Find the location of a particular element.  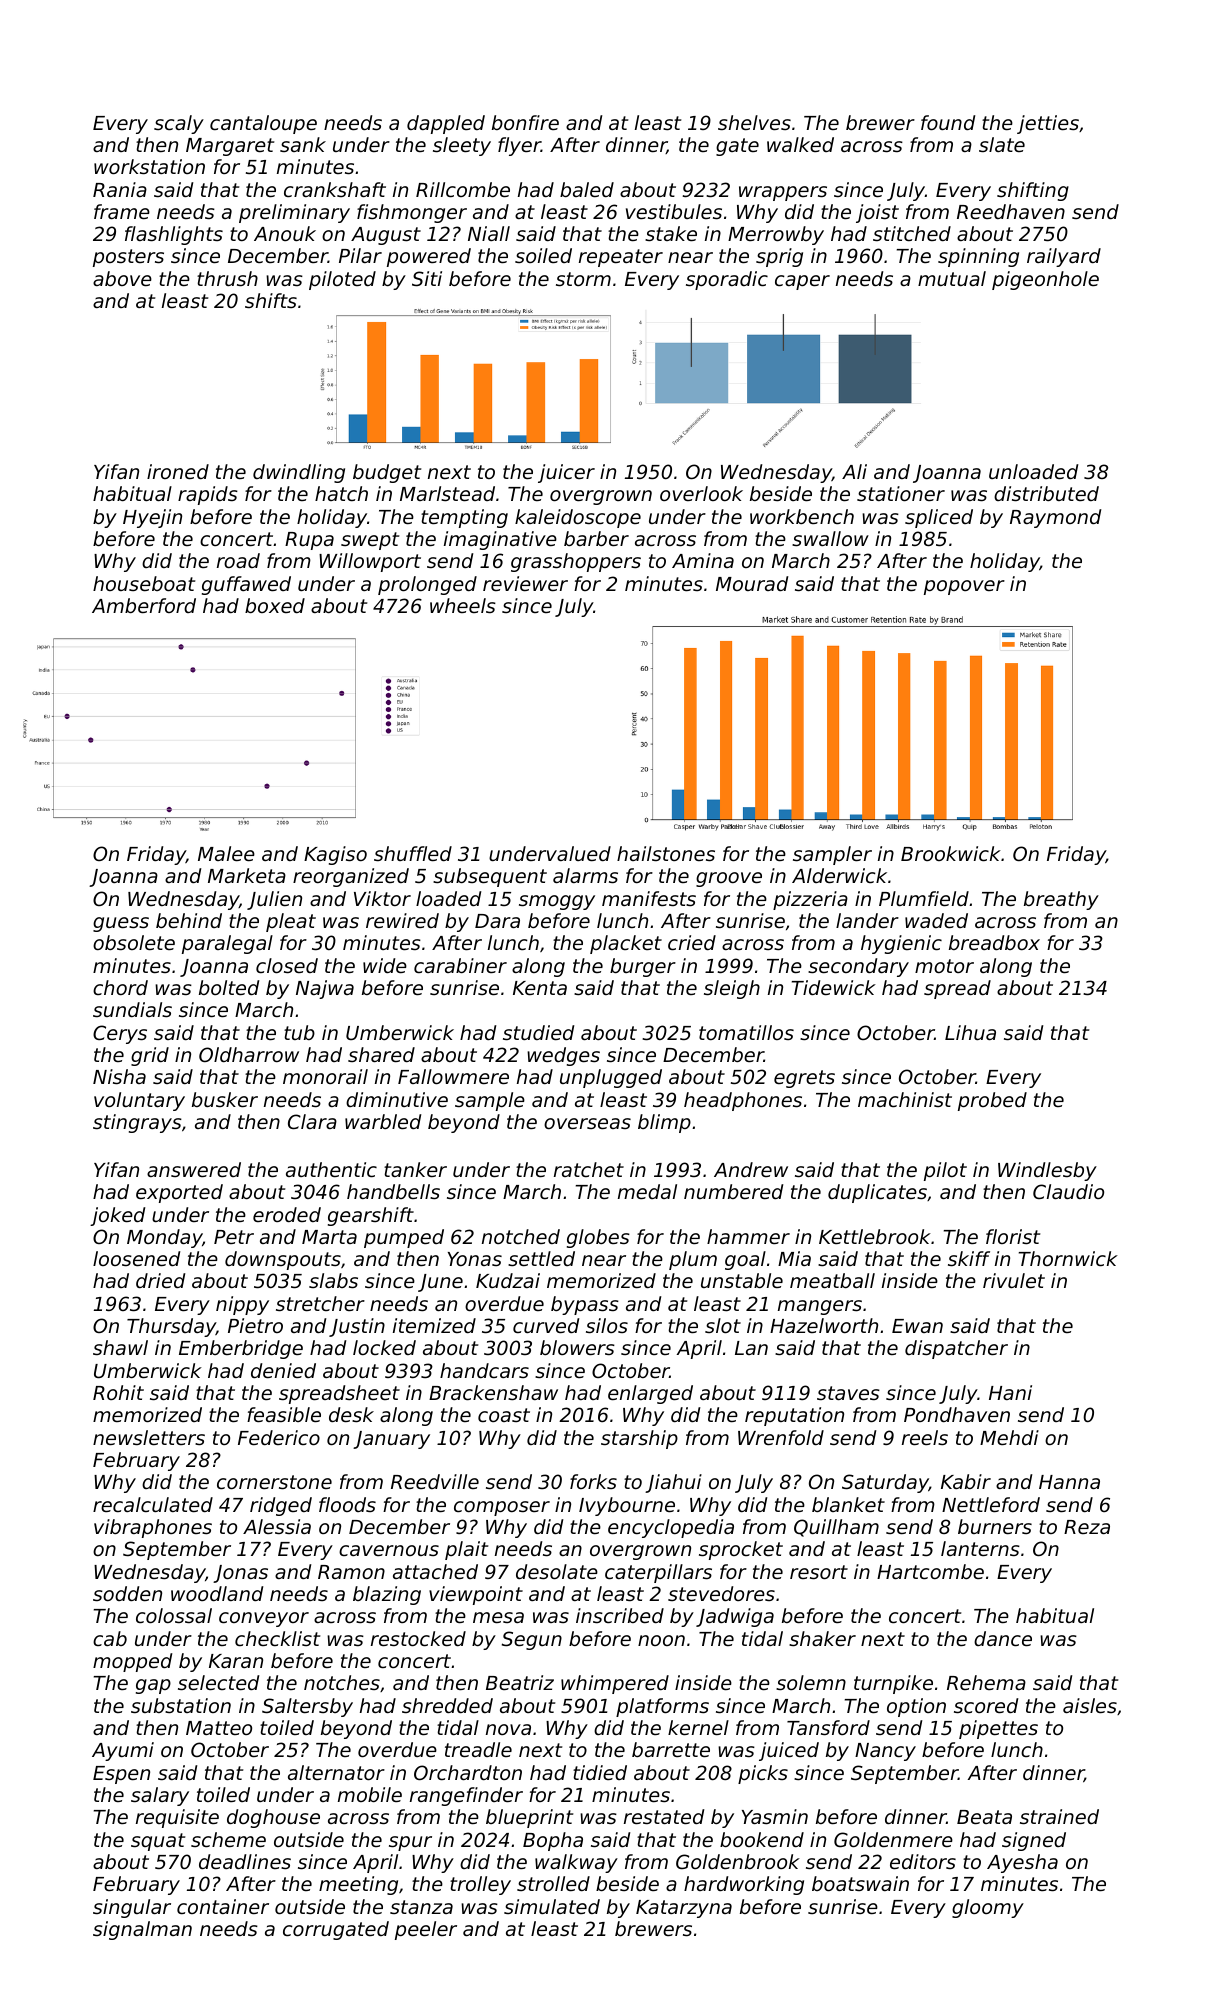

bonfire is located at coordinates (525, 122).
